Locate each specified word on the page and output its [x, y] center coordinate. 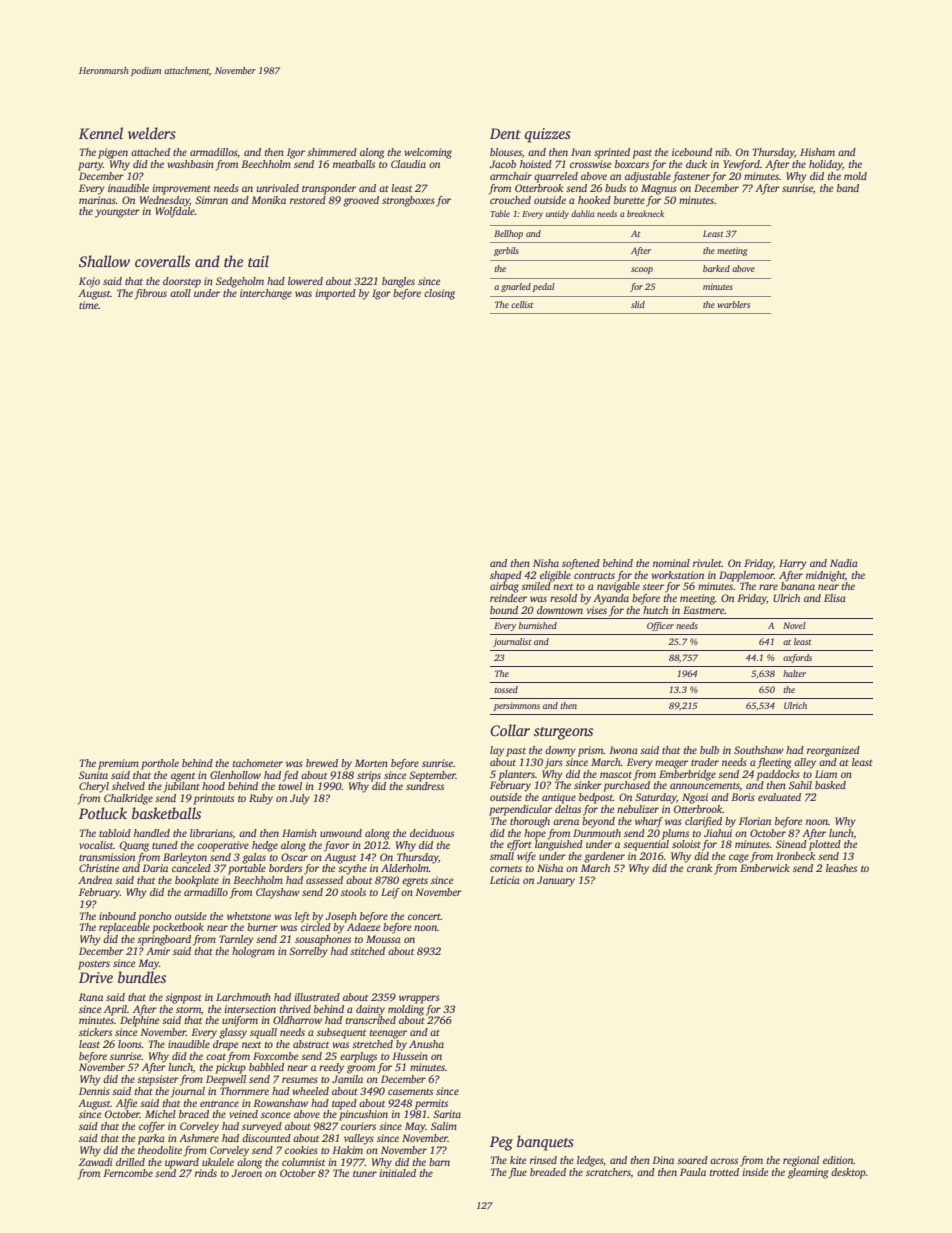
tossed [506, 689]
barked [716, 268]
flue [518, 1173]
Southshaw [759, 750]
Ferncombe [128, 1173]
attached [150, 152]
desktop [848, 1173]
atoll [180, 293]
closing [439, 294]
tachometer [258, 763]
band [848, 188]
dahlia [582, 213]
